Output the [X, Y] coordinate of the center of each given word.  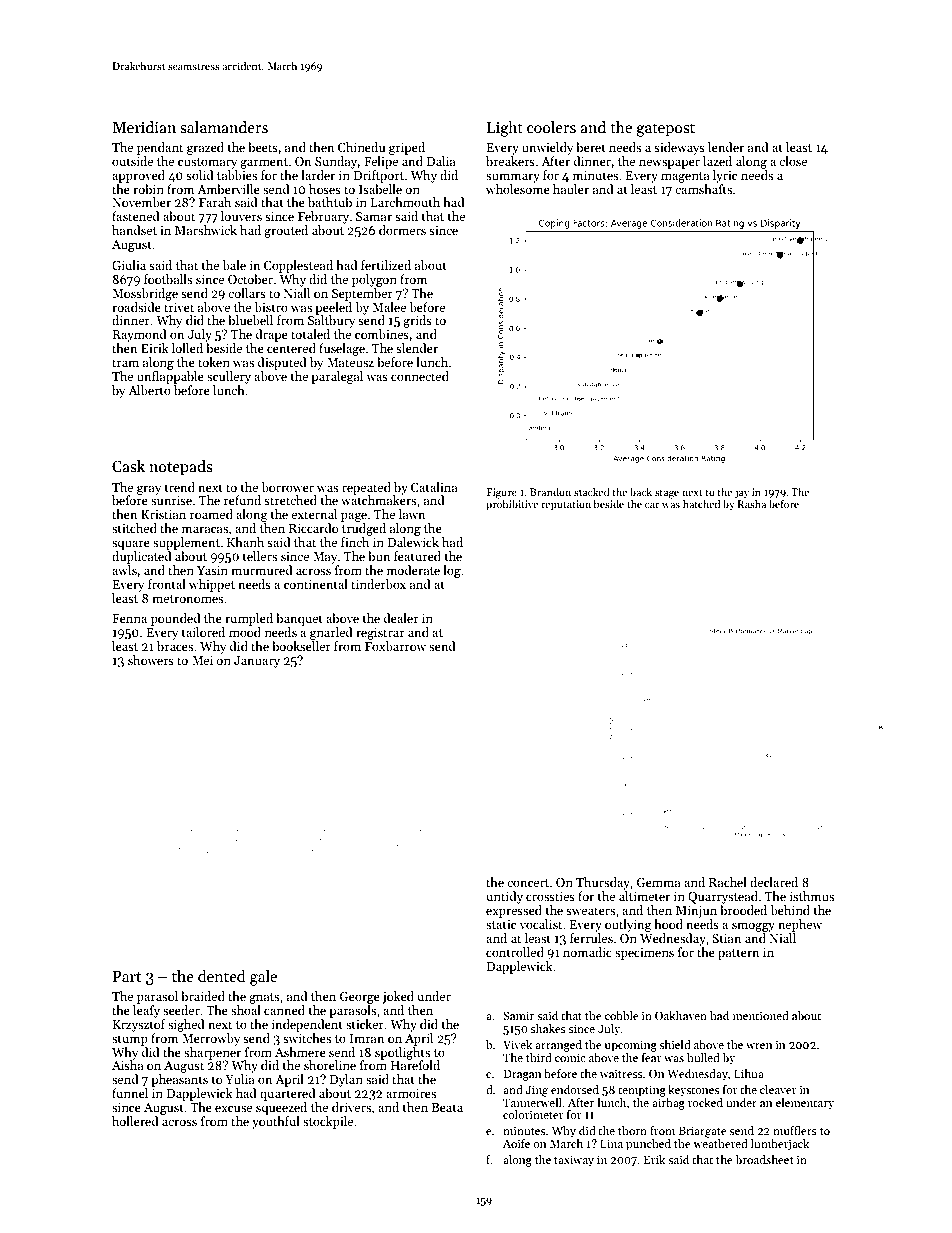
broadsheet [764, 1159]
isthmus [812, 896]
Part [127, 976]
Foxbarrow [395, 646]
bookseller [301, 646]
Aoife [516, 1143]
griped [407, 148]
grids [417, 321]
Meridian [144, 127]
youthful [276, 1122]
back [641, 491]
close [793, 161]
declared [774, 882]
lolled [187, 348]
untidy [504, 897]
